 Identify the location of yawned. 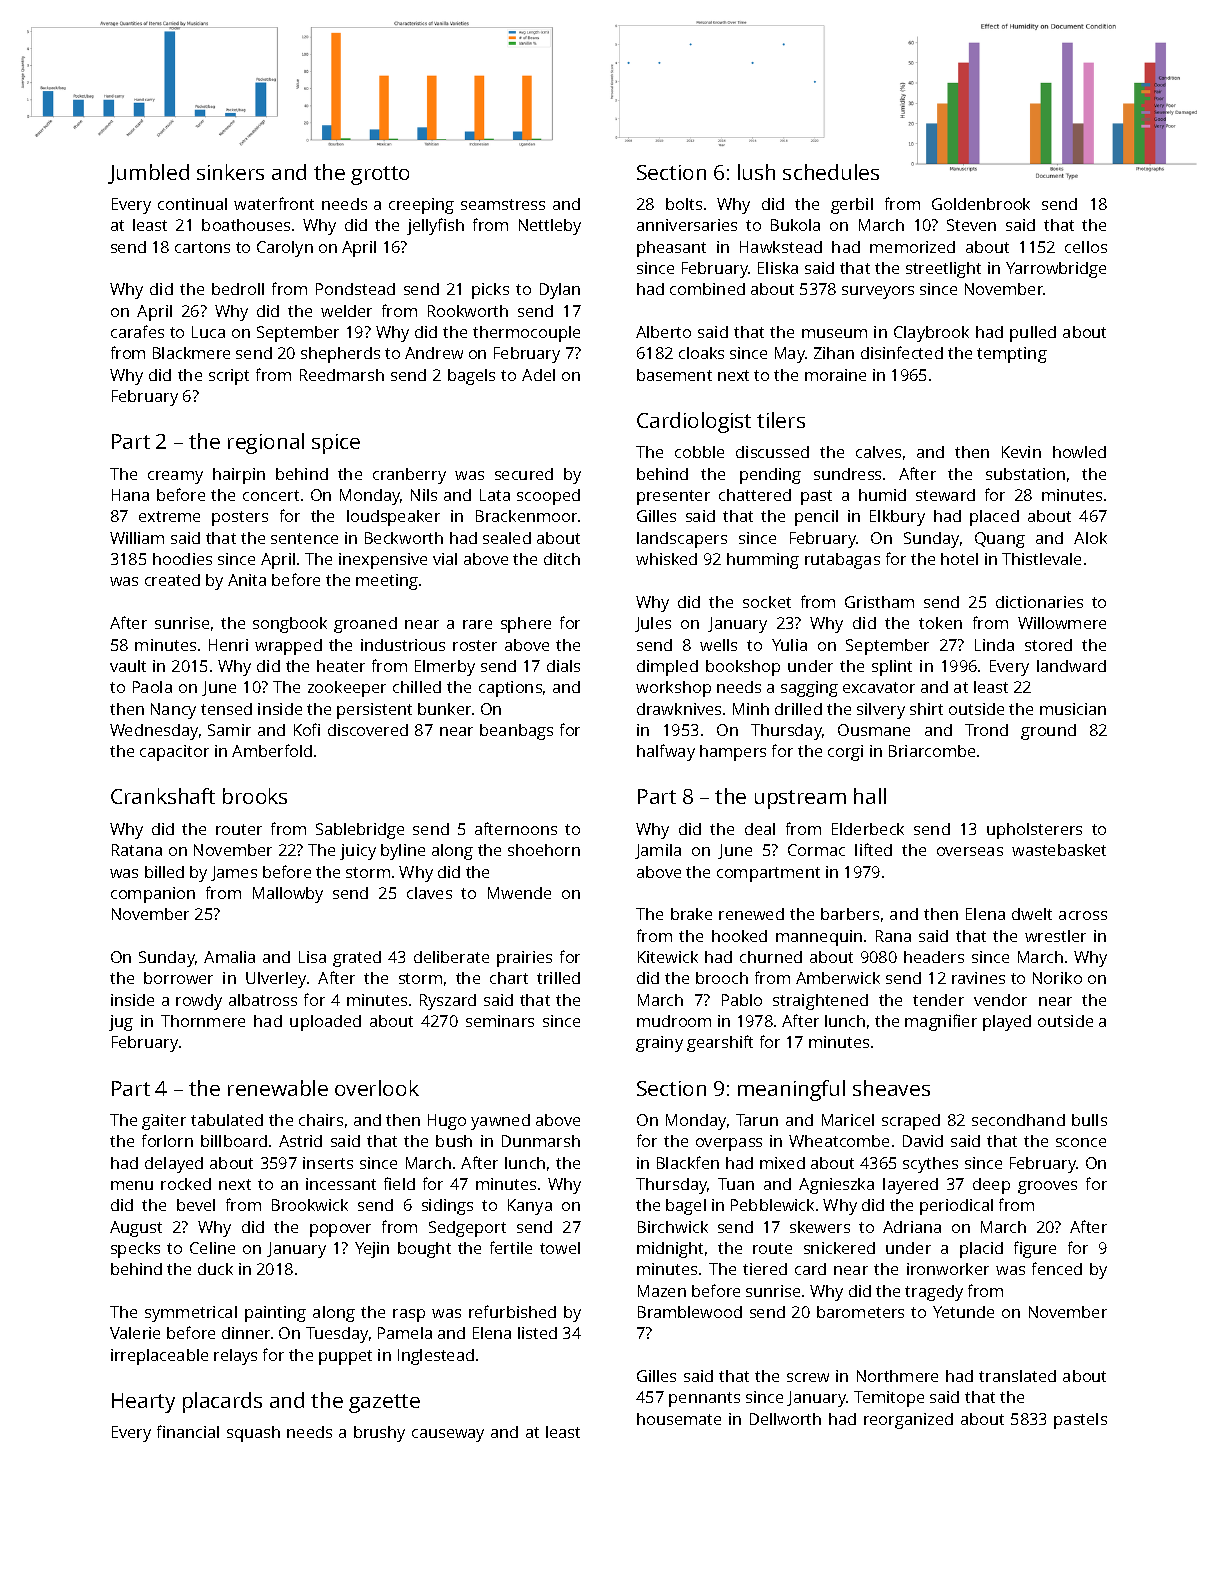
(500, 1122).
